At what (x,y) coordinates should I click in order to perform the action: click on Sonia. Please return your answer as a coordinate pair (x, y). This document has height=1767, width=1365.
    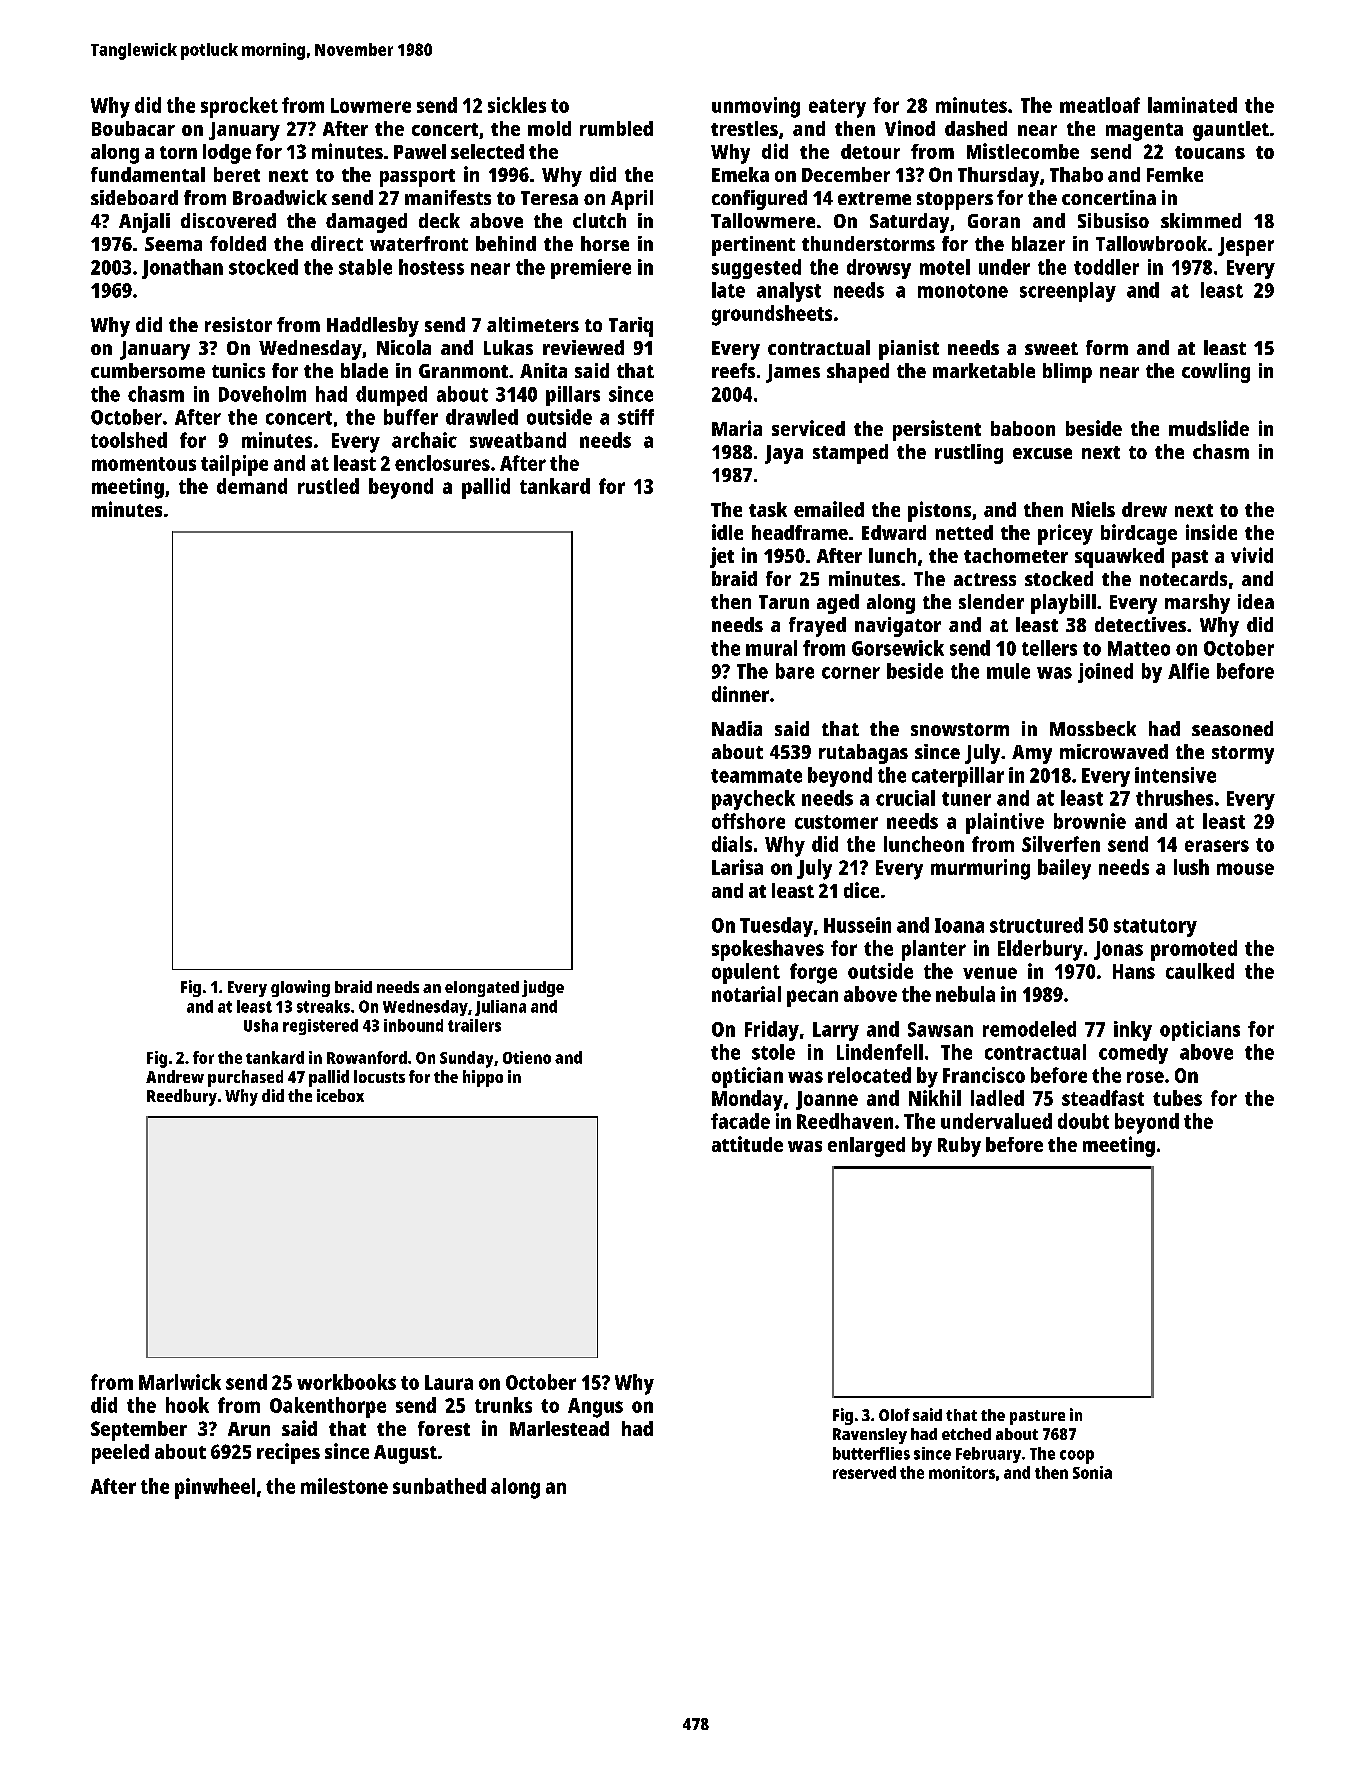
    Looking at the image, I should click on (1092, 1472).
